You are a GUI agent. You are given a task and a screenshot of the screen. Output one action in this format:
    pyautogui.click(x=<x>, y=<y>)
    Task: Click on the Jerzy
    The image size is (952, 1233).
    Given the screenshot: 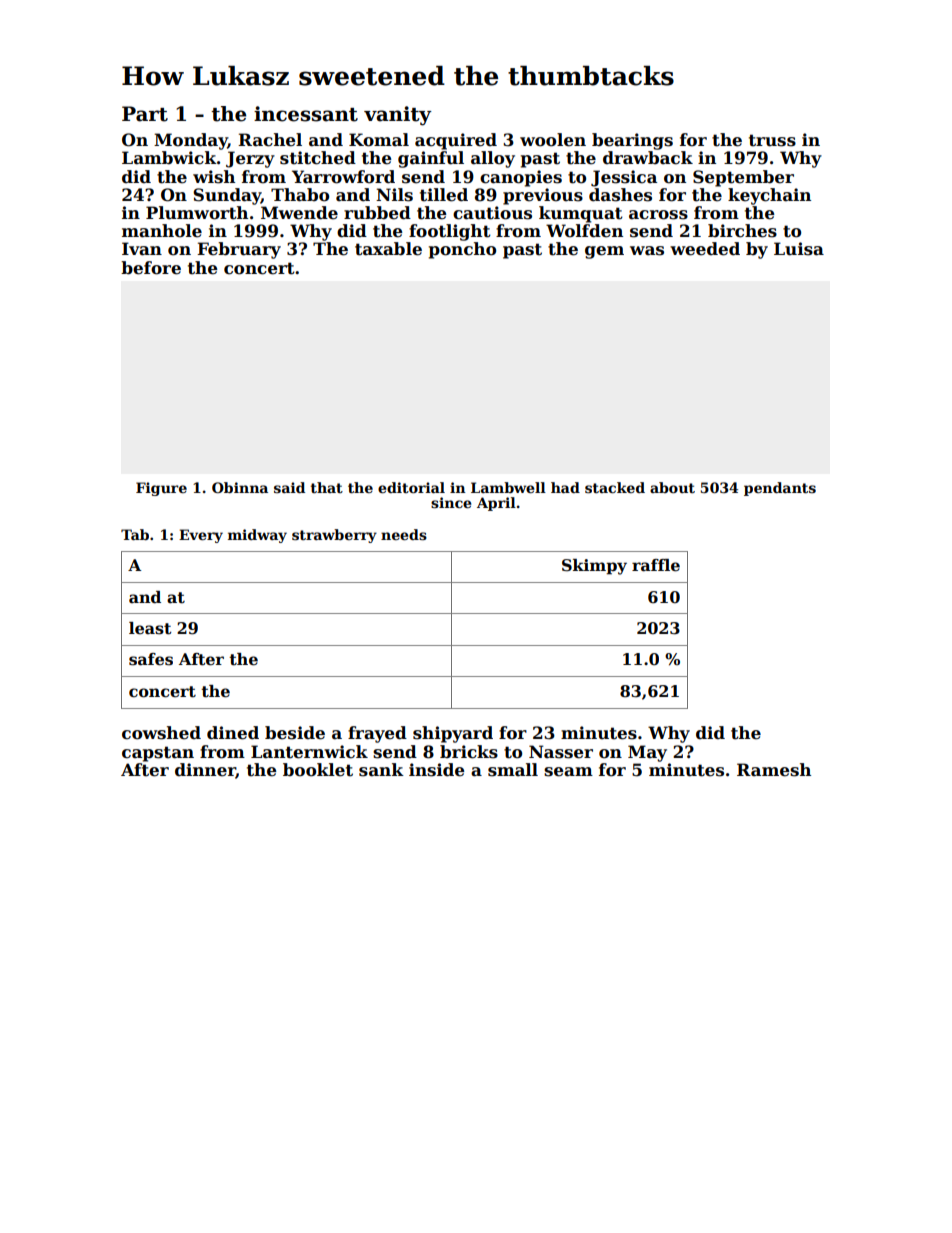 What is the action you would take?
    pyautogui.click(x=250, y=159)
